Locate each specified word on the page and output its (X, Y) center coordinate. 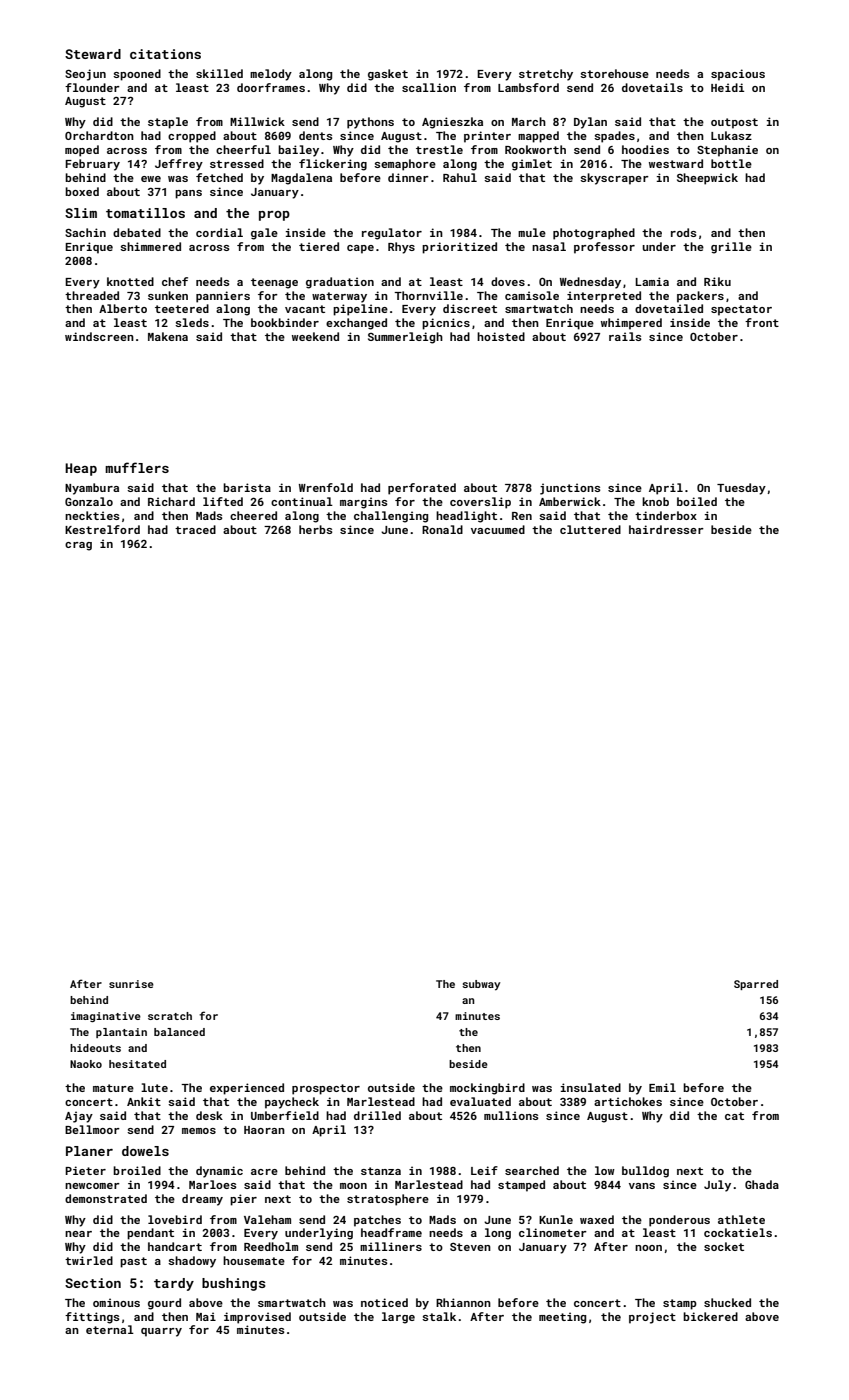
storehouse (614, 73)
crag (78, 546)
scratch (170, 1016)
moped (82, 151)
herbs (315, 529)
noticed (384, 1302)
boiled (697, 501)
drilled (377, 1115)
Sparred (756, 985)
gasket (388, 75)
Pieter (85, 1170)
